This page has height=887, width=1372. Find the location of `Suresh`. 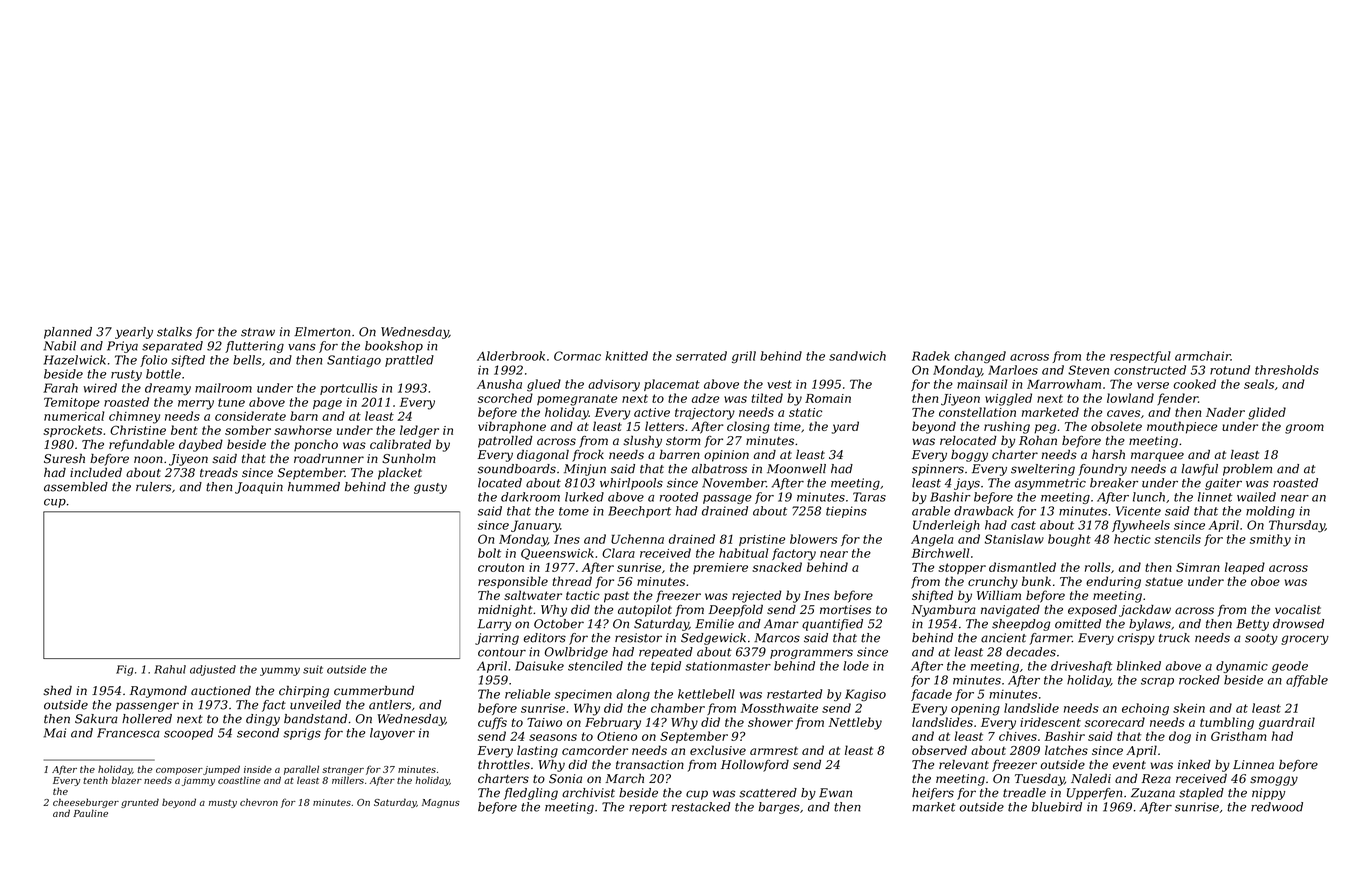

Suresh is located at coordinates (64, 459).
